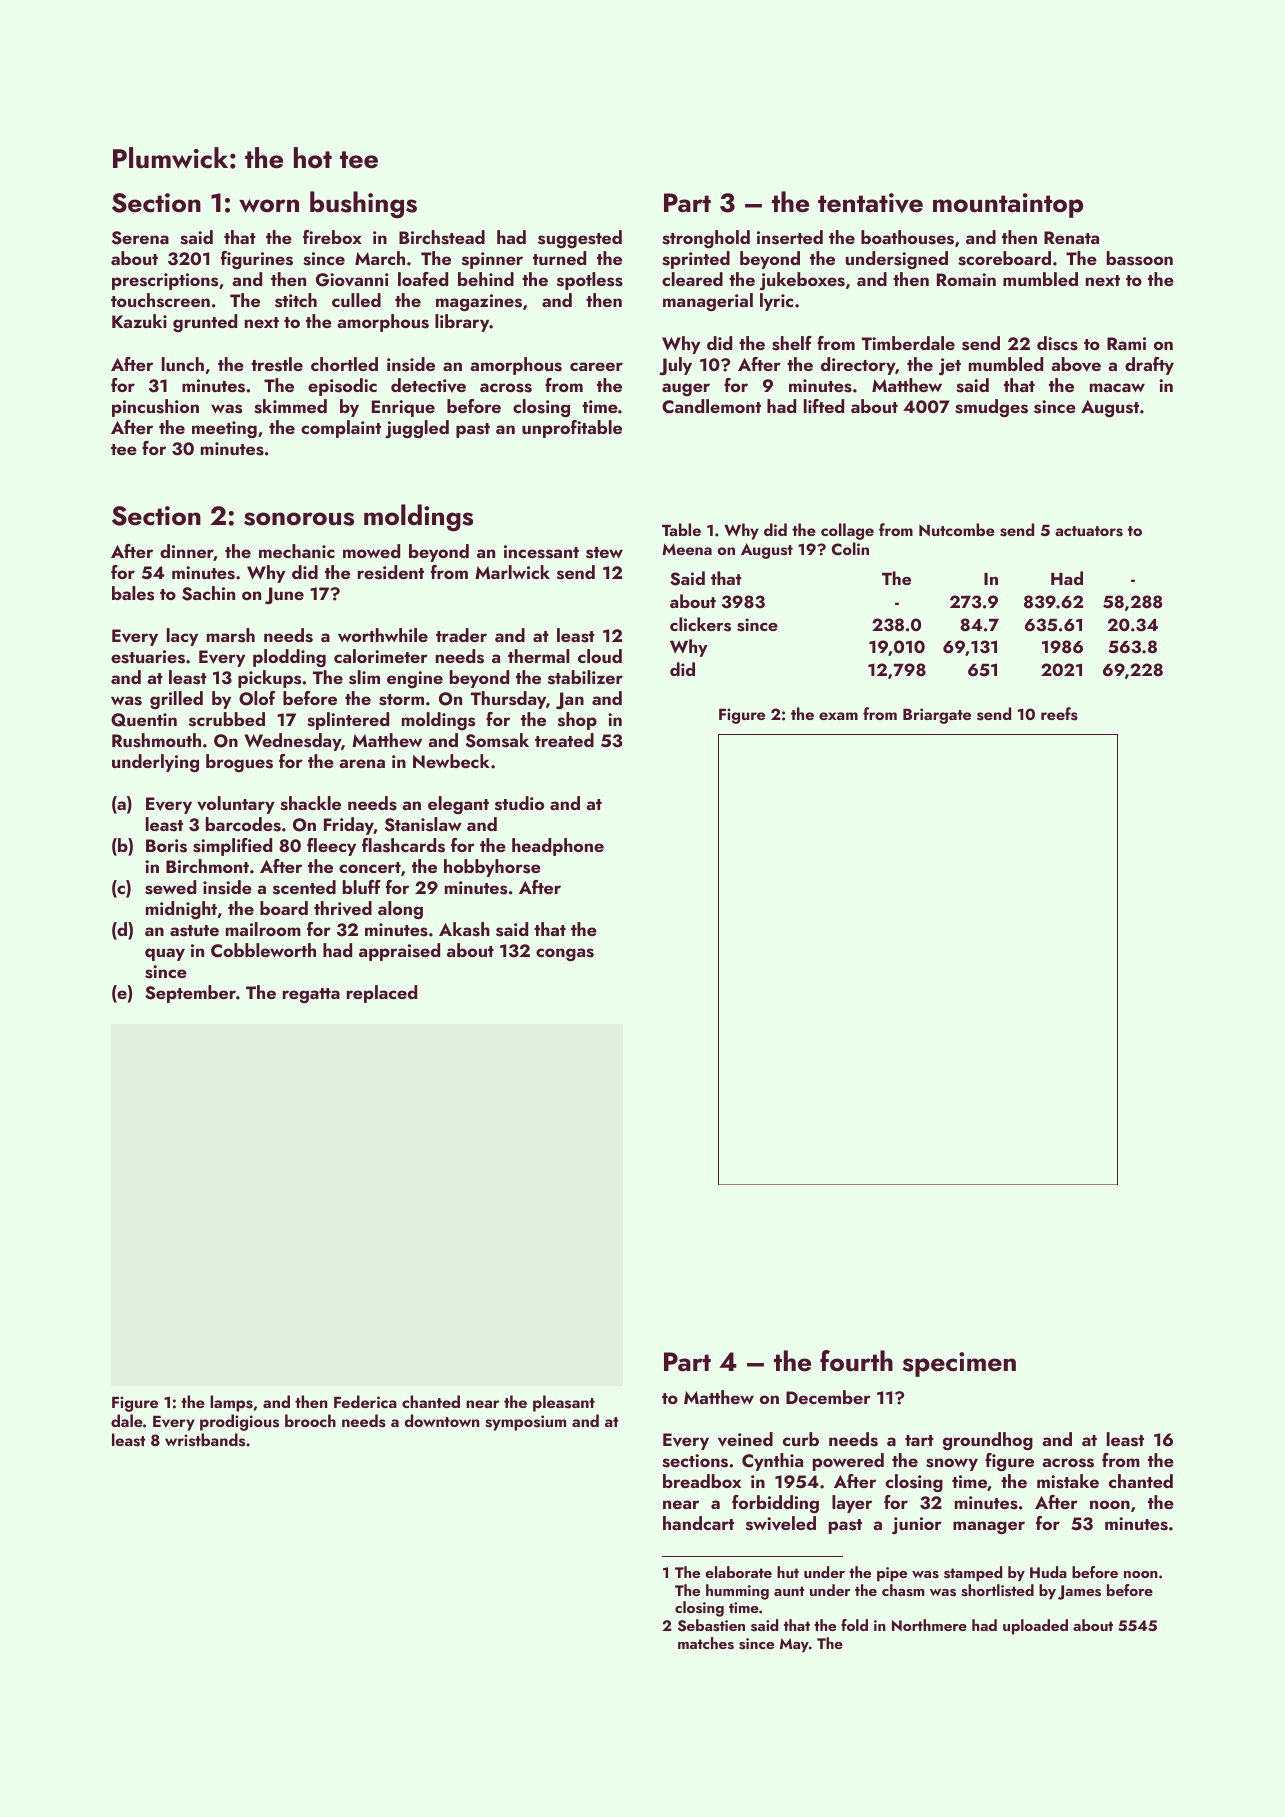 The width and height of the page is (1285, 1817). What do you see at coordinates (959, 1364) in the page?
I see `specimen` at bounding box center [959, 1364].
